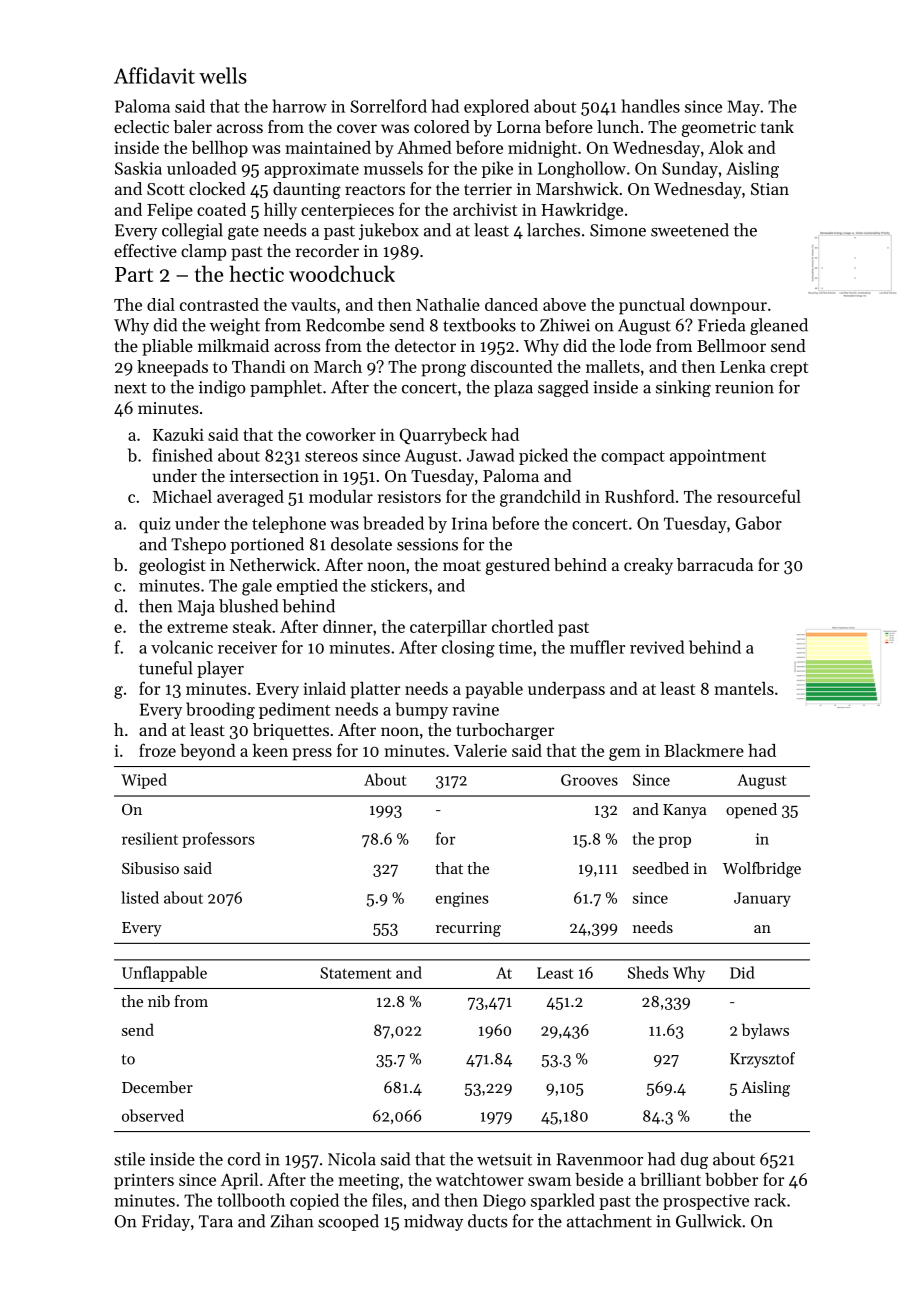 This page has height=1311, width=924. Describe the element at coordinates (504, 1159) in the page. I see `wetsuit` at that location.
